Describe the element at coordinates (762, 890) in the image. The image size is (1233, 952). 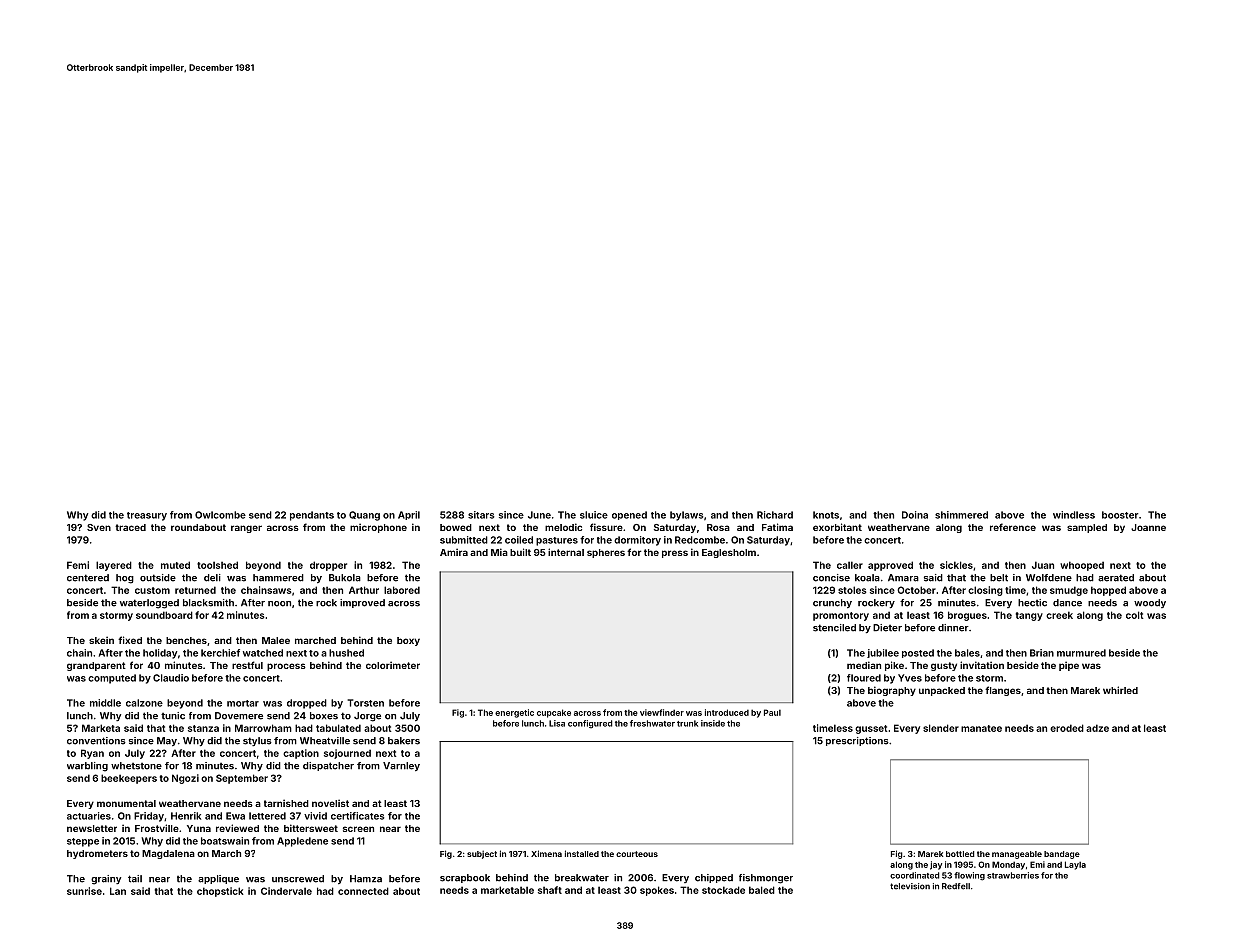
I see `baled` at that location.
